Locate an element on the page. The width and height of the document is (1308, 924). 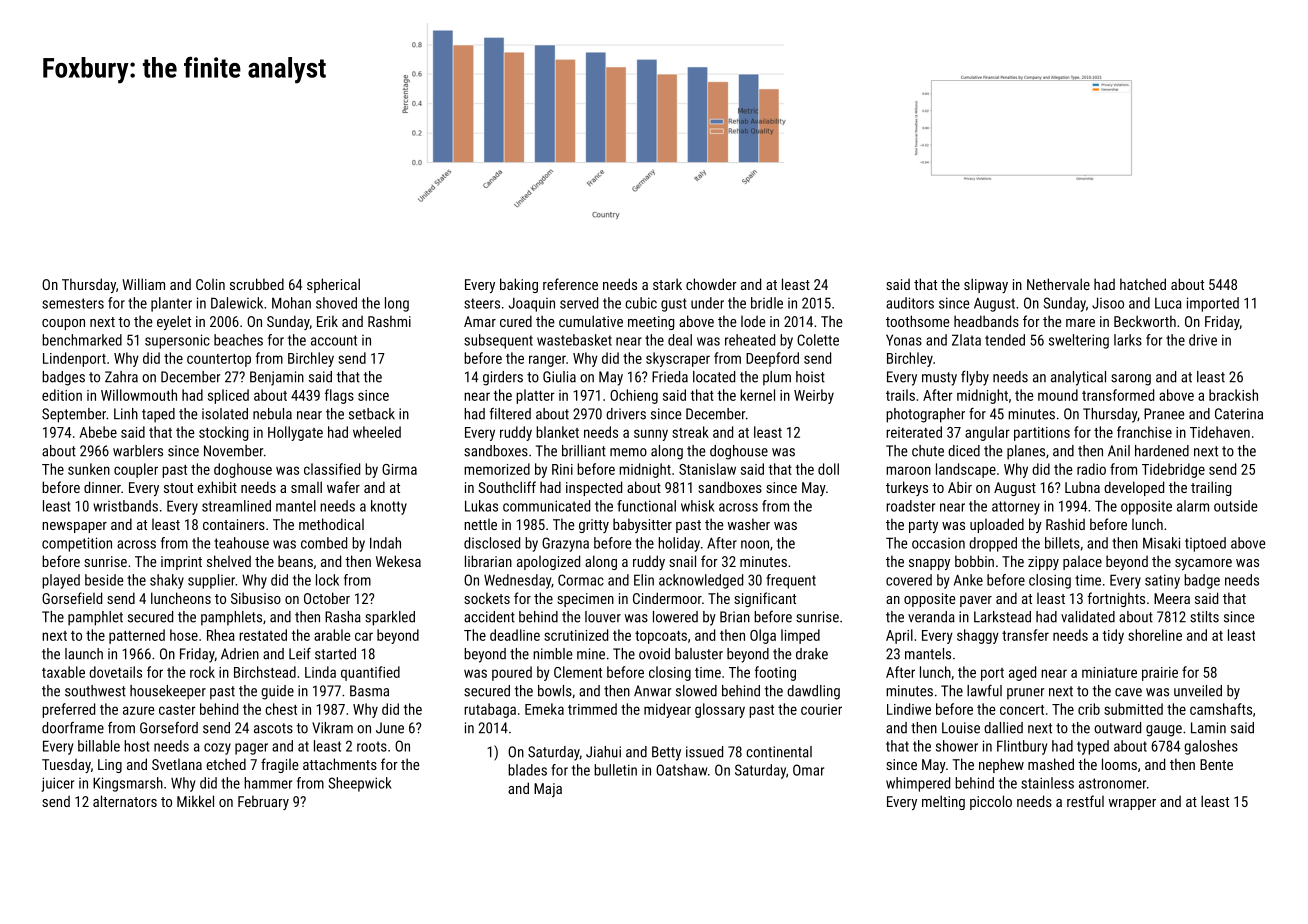
limped is located at coordinates (800, 636).
